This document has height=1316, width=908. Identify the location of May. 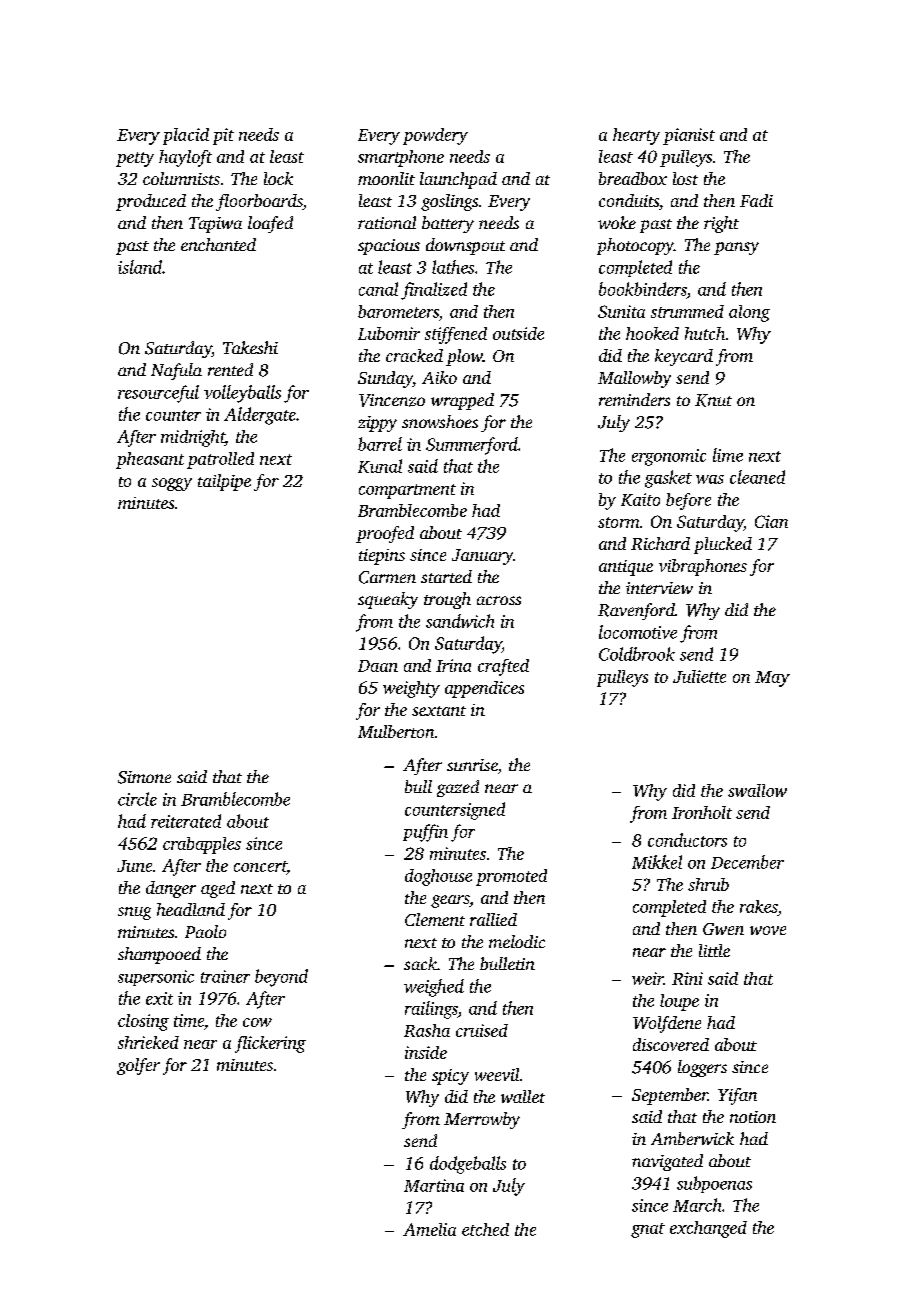
(772, 679).
